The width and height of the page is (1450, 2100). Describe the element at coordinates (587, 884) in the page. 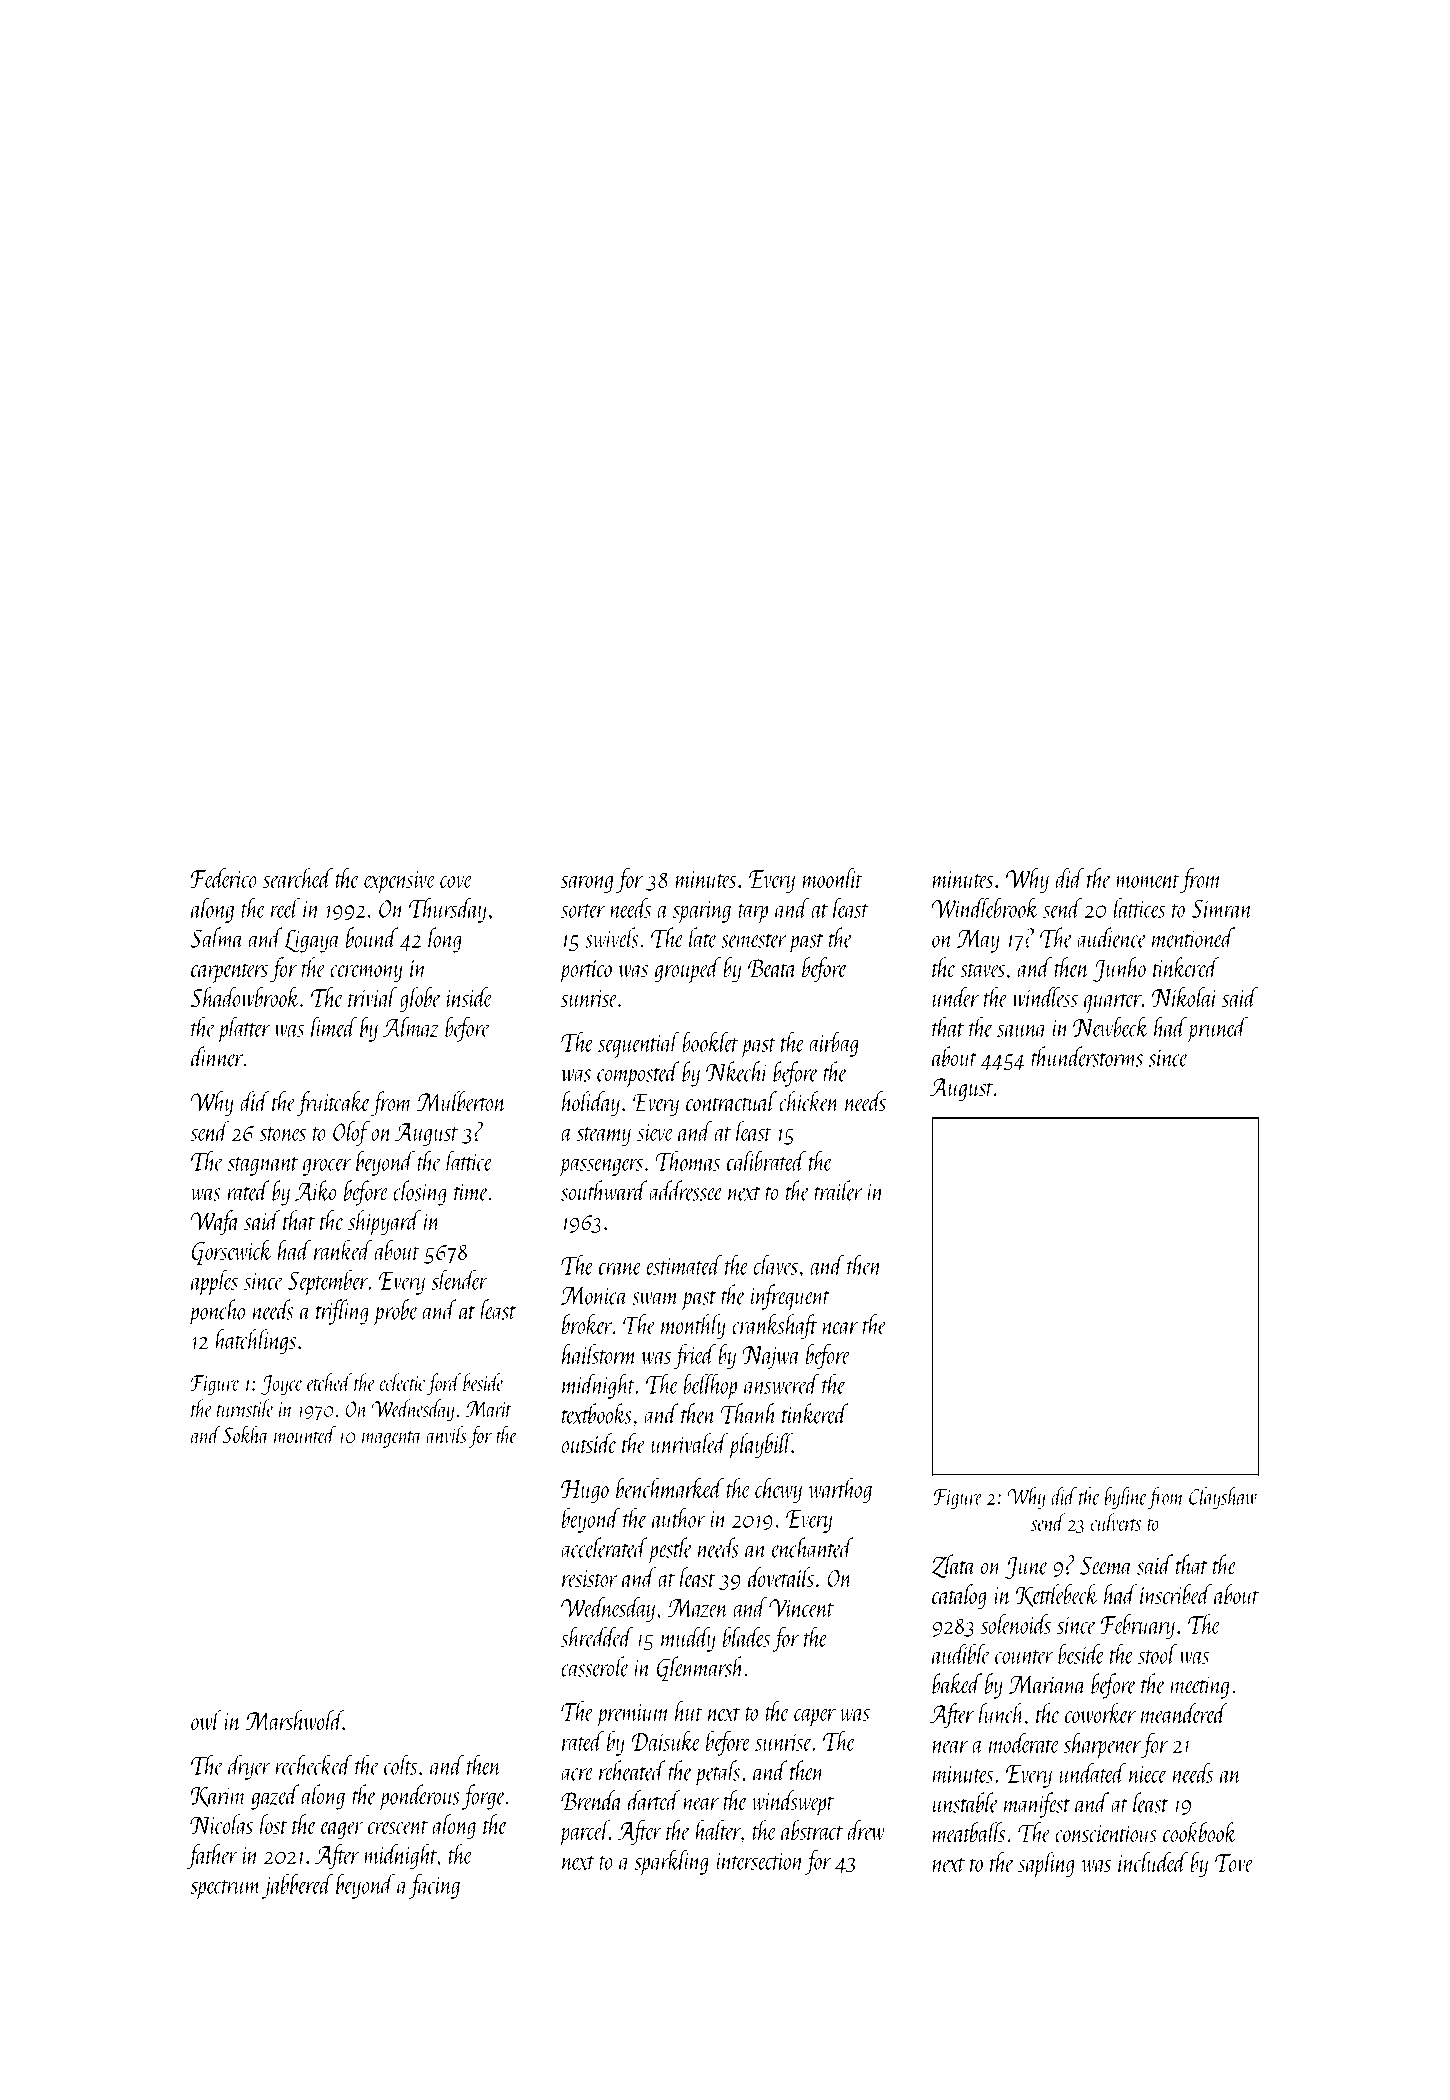

I see `sarong` at that location.
